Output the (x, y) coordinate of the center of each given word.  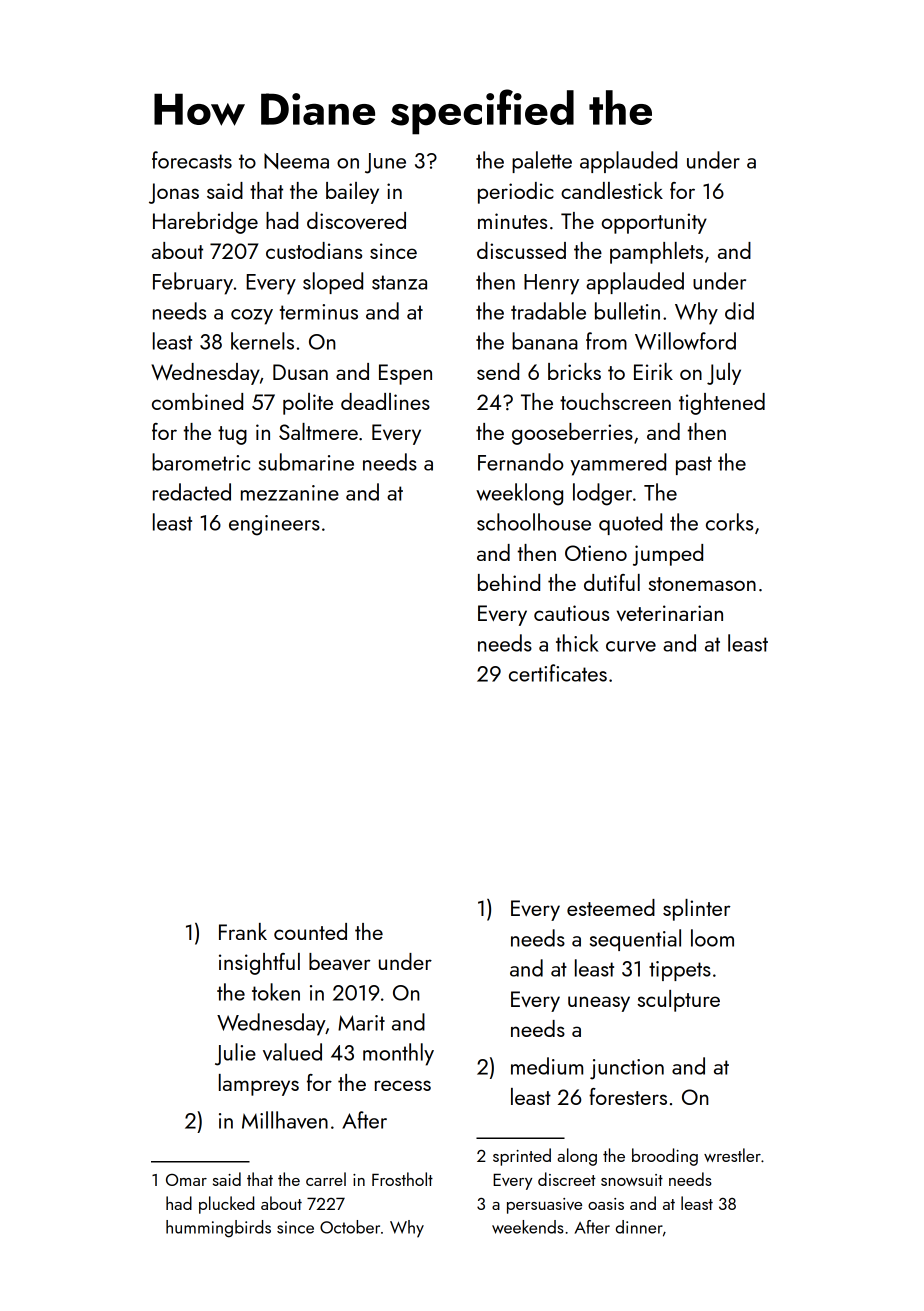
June (385, 163)
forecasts (192, 160)
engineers (274, 525)
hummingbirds (218, 1229)
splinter (697, 910)
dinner (639, 1227)
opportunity (654, 223)
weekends (528, 1227)
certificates (558, 673)
